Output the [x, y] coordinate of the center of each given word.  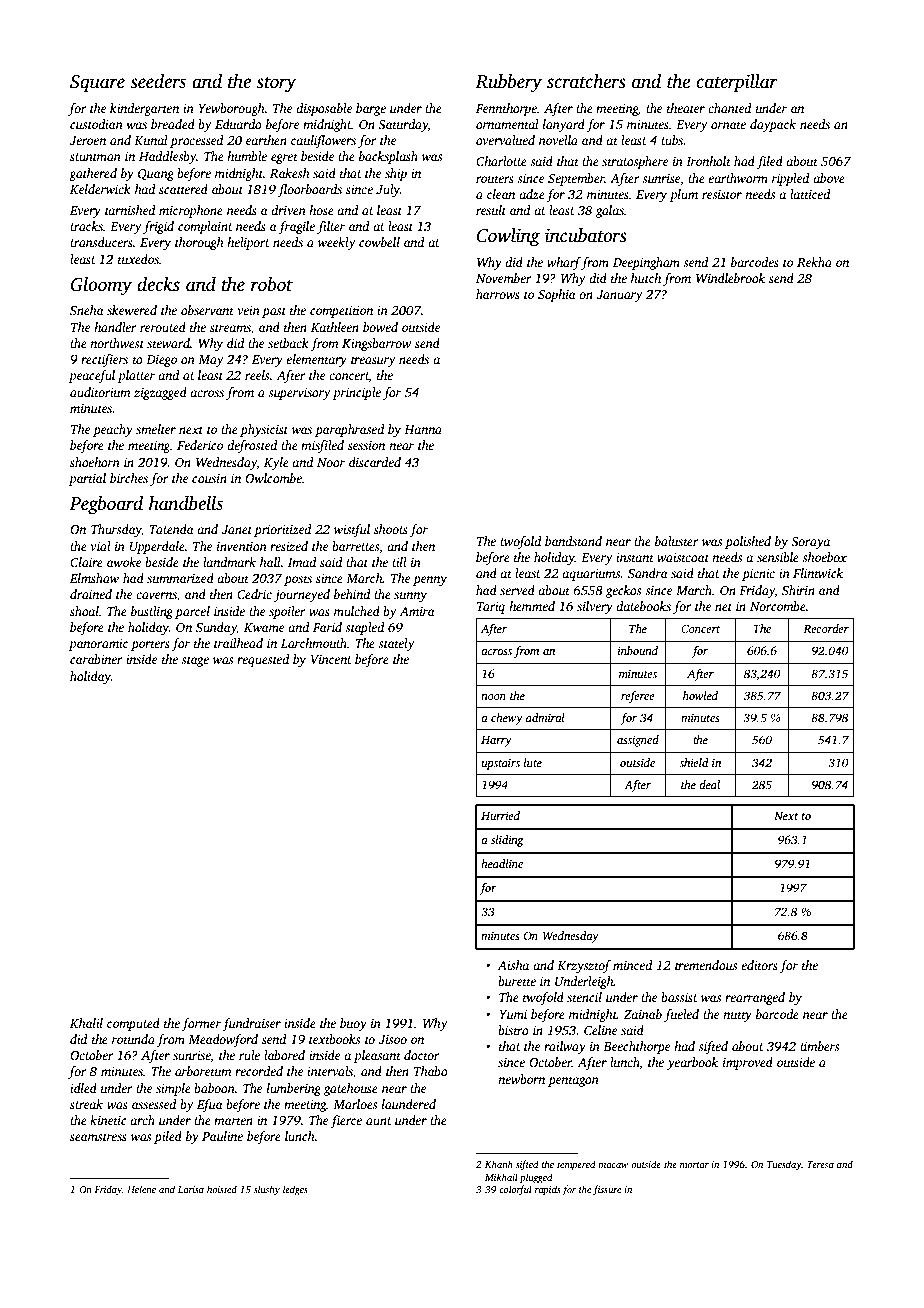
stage [195, 661]
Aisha [513, 965]
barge [371, 109]
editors [759, 965]
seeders [158, 81]
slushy [267, 1190]
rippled [791, 179]
